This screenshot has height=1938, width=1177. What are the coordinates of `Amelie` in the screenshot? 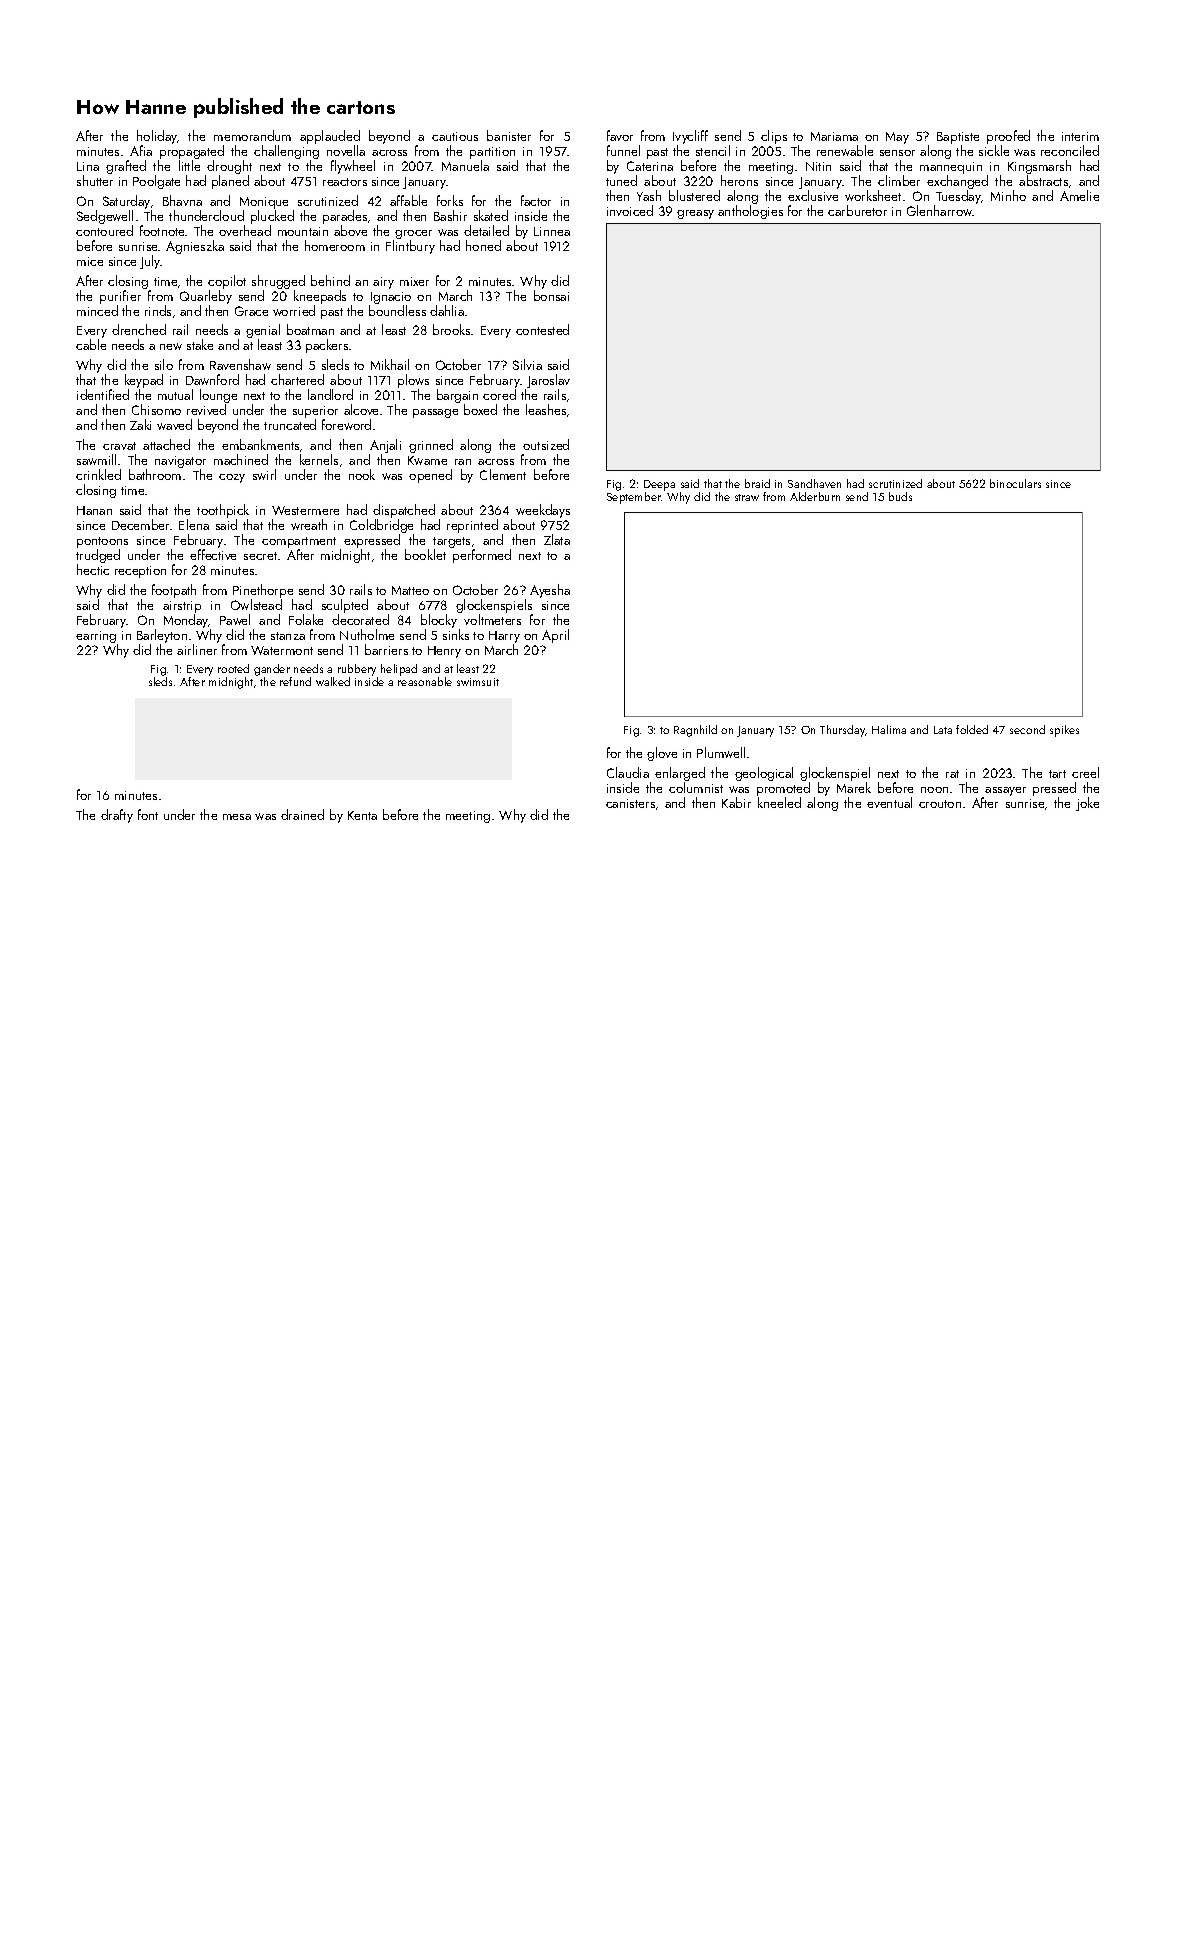 It's located at (1079, 195).
